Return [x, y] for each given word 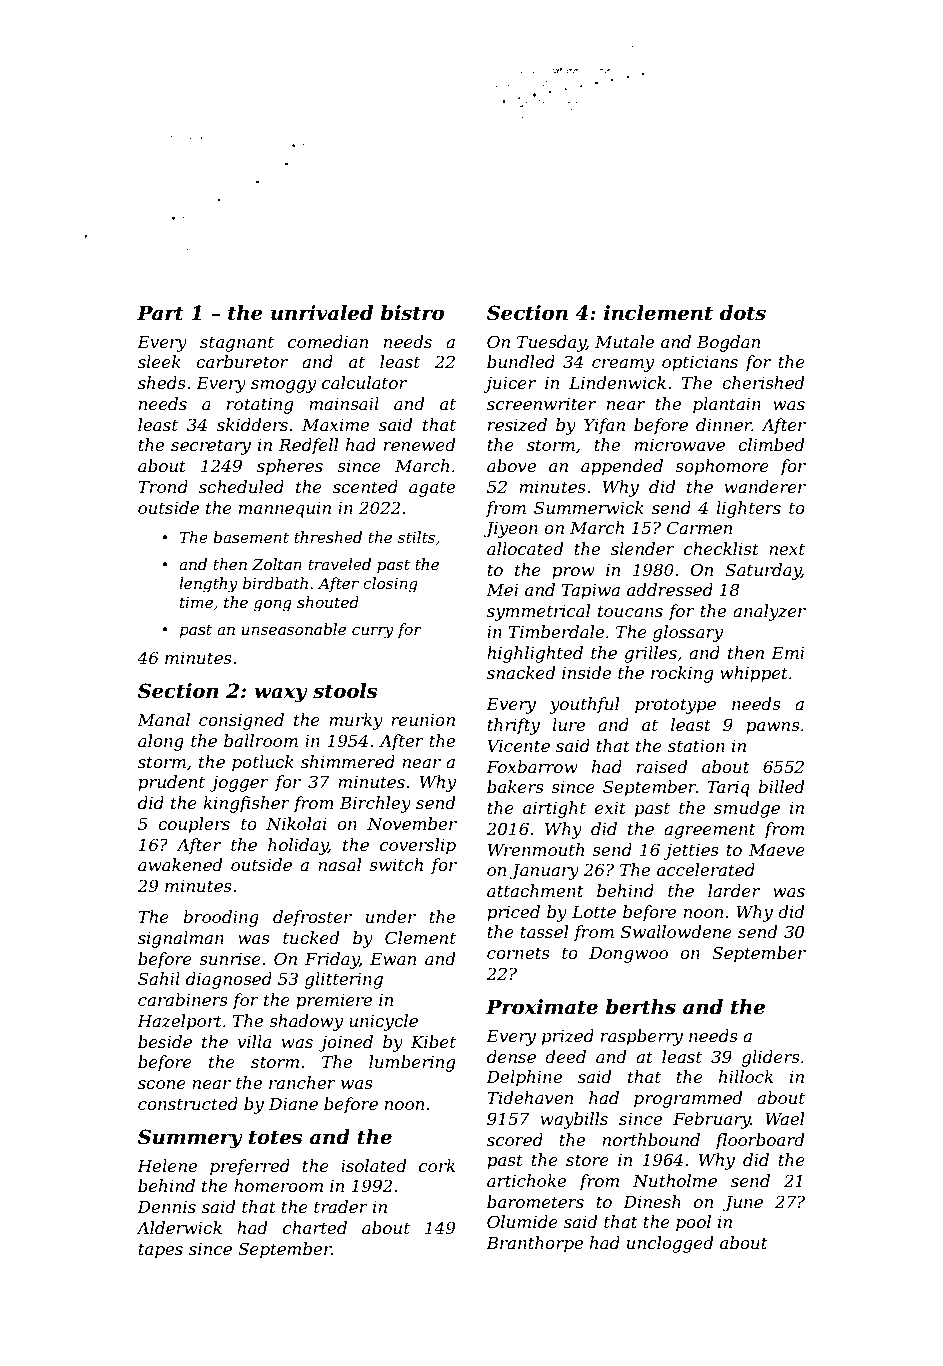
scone [162, 1084]
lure [568, 724]
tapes [160, 1251]
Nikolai [296, 823]
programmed [688, 1099]
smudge [747, 809]
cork [437, 1165]
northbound [651, 1139]
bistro [412, 313]
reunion [423, 720]
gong [273, 606]
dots [743, 313]
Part [160, 313]
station [696, 746]
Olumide [522, 1221]
